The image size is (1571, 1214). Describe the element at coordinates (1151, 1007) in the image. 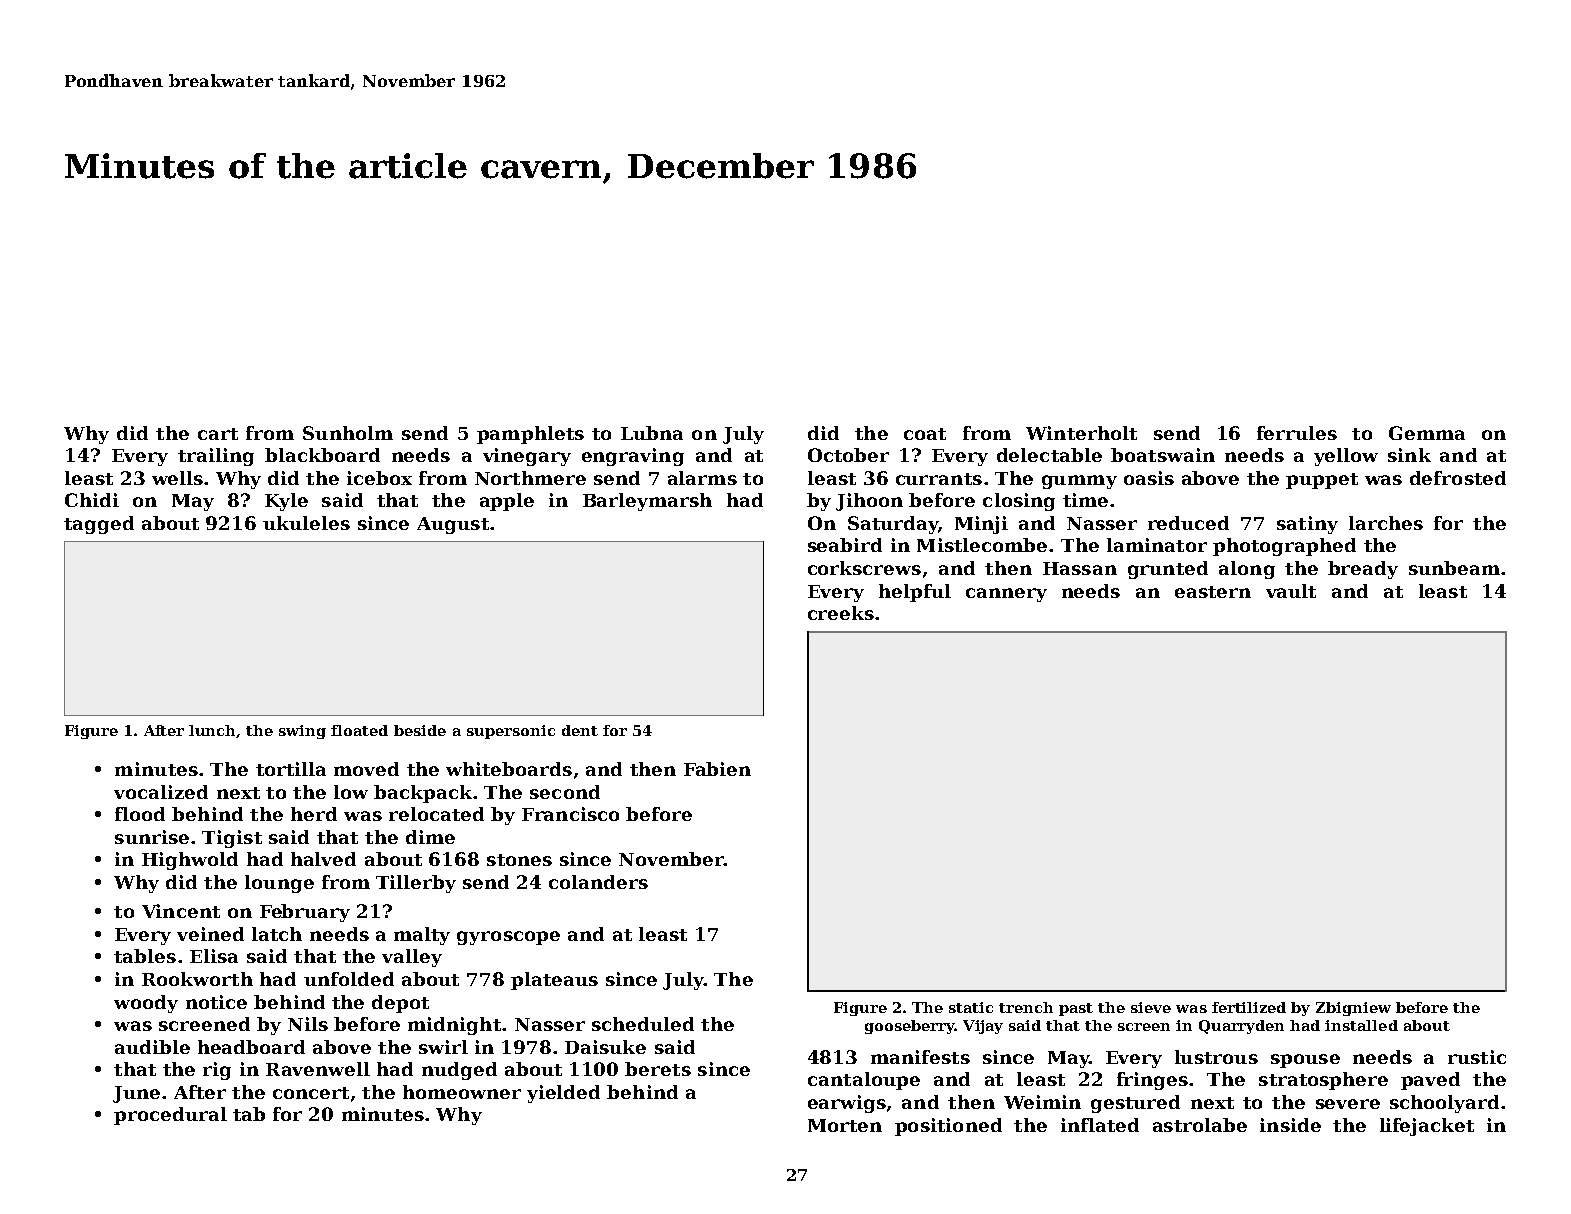

I see `sieve` at that location.
